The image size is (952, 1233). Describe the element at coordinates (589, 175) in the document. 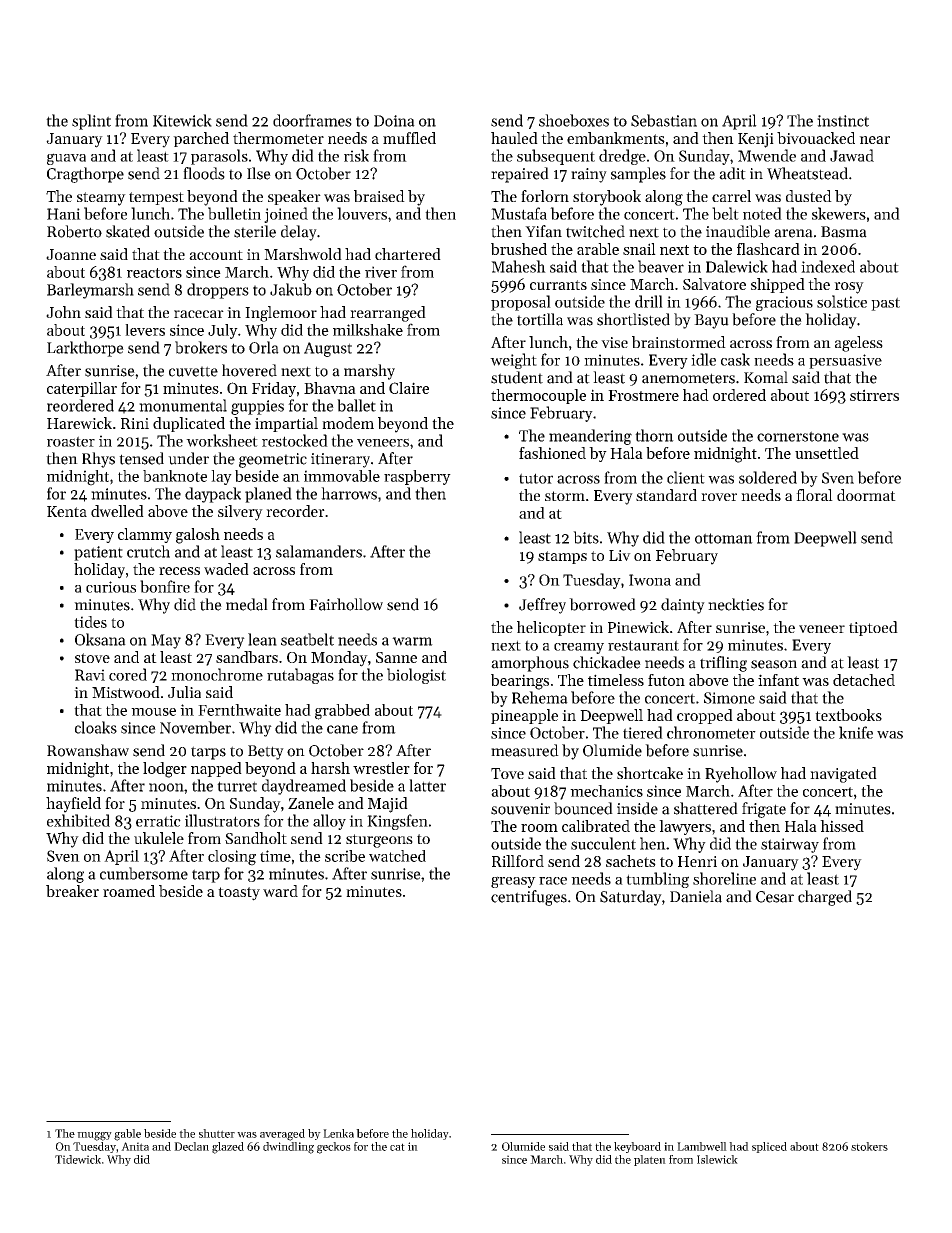

I see `rainy` at that location.
